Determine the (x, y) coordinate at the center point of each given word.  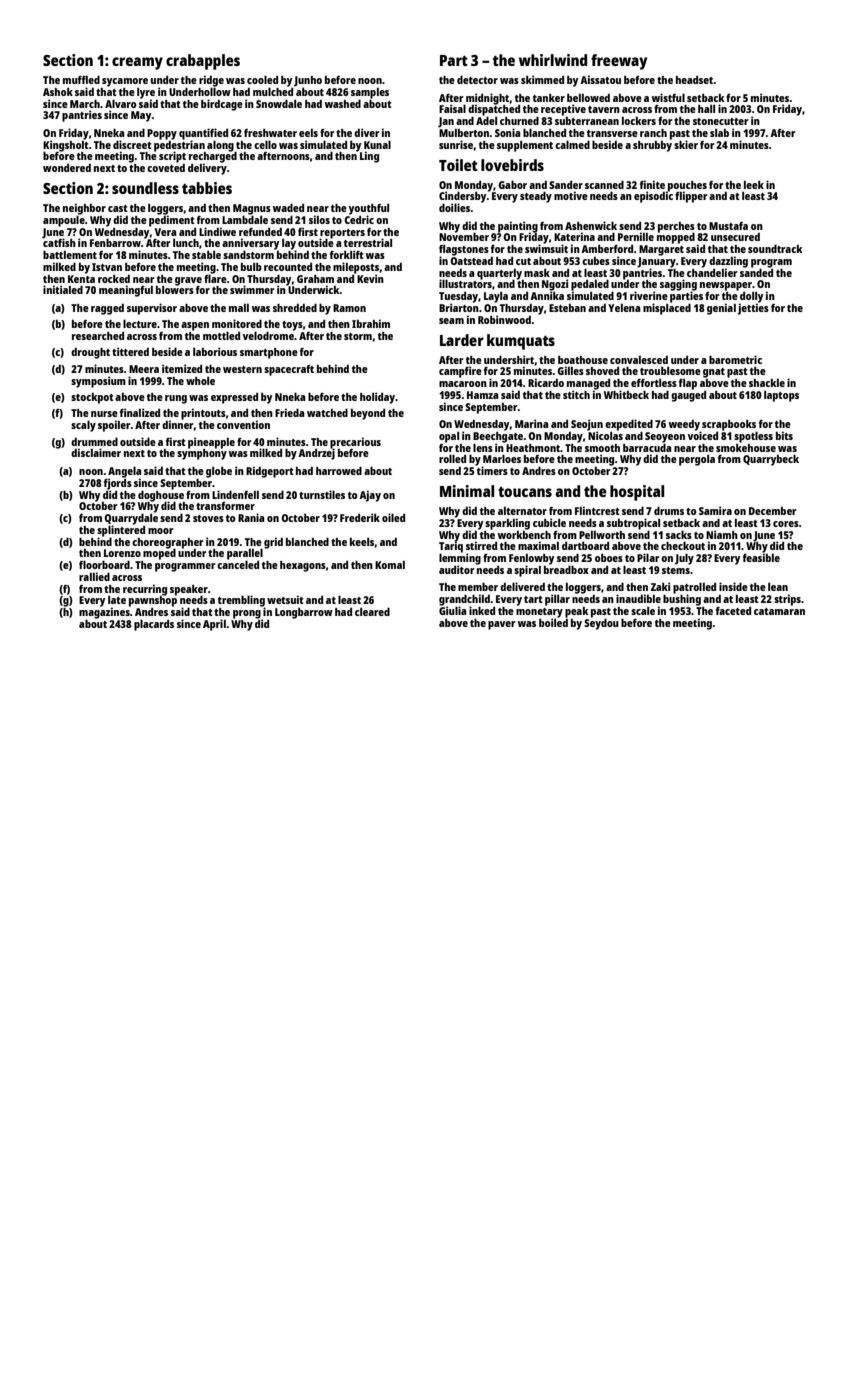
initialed (63, 289)
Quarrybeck (771, 460)
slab (719, 133)
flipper (691, 197)
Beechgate (498, 437)
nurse (104, 414)
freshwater (270, 133)
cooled (262, 79)
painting (518, 227)
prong (247, 614)
